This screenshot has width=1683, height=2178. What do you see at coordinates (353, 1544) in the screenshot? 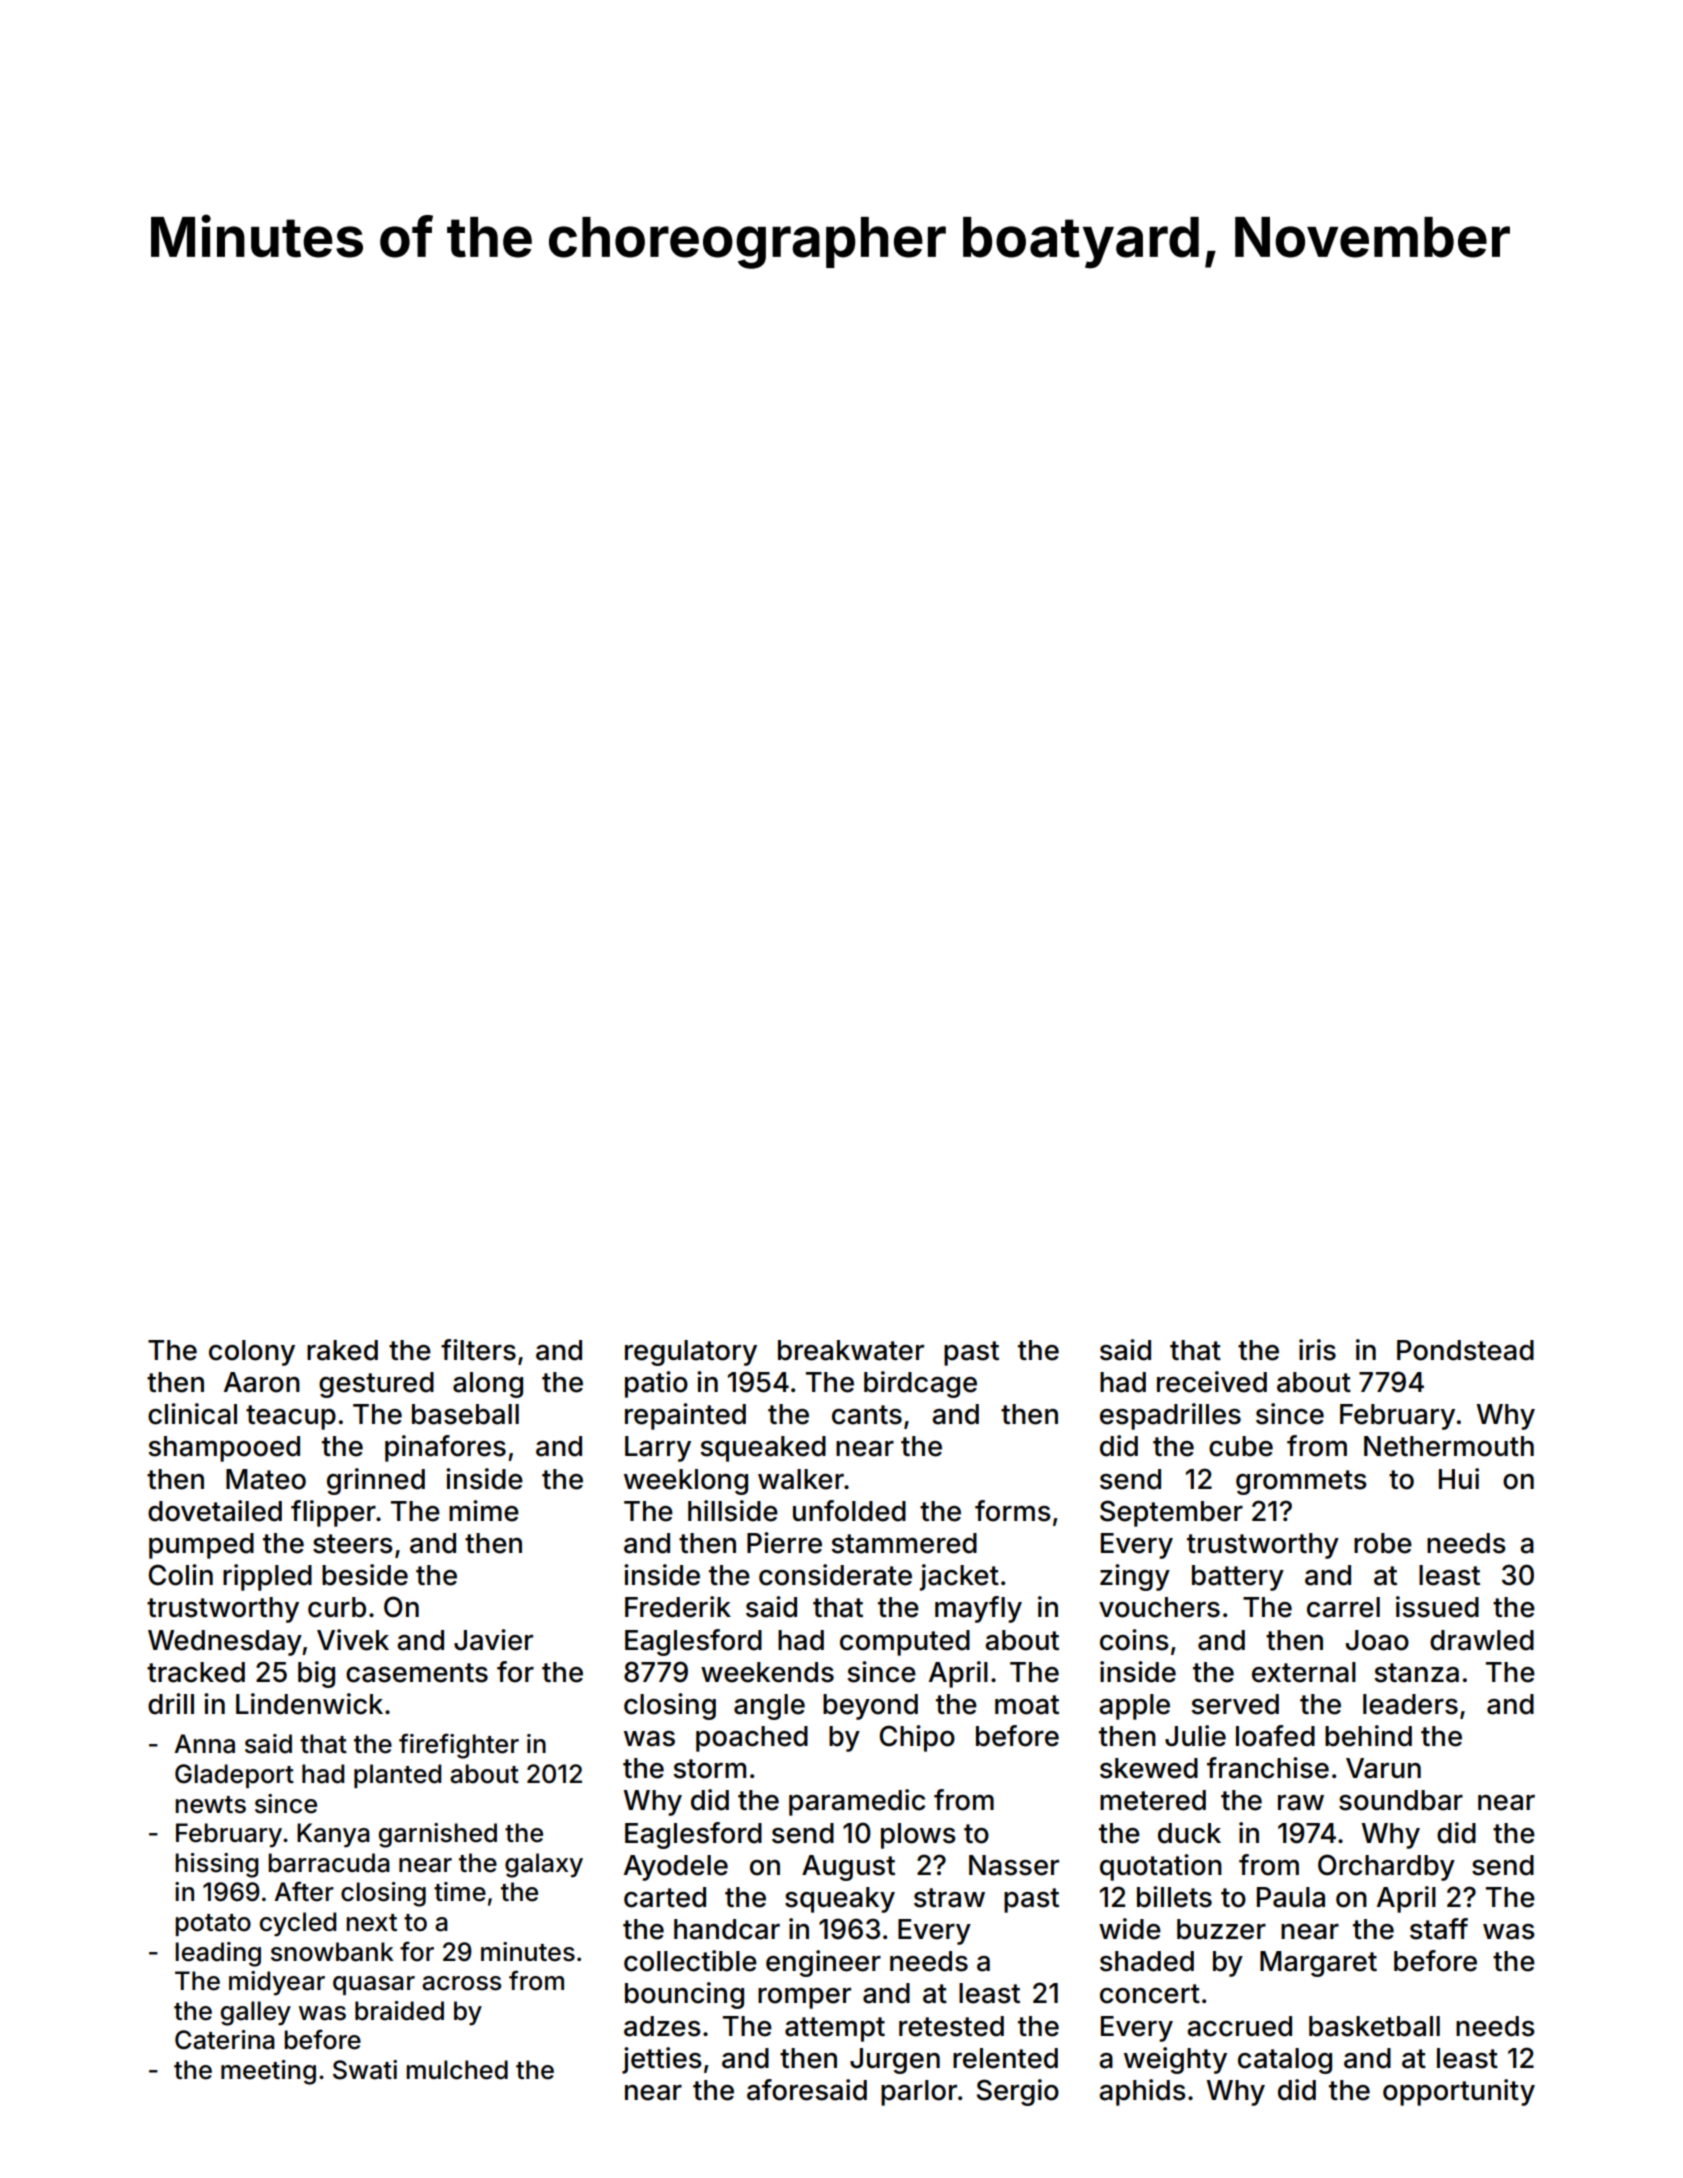
I see `steers` at bounding box center [353, 1544].
